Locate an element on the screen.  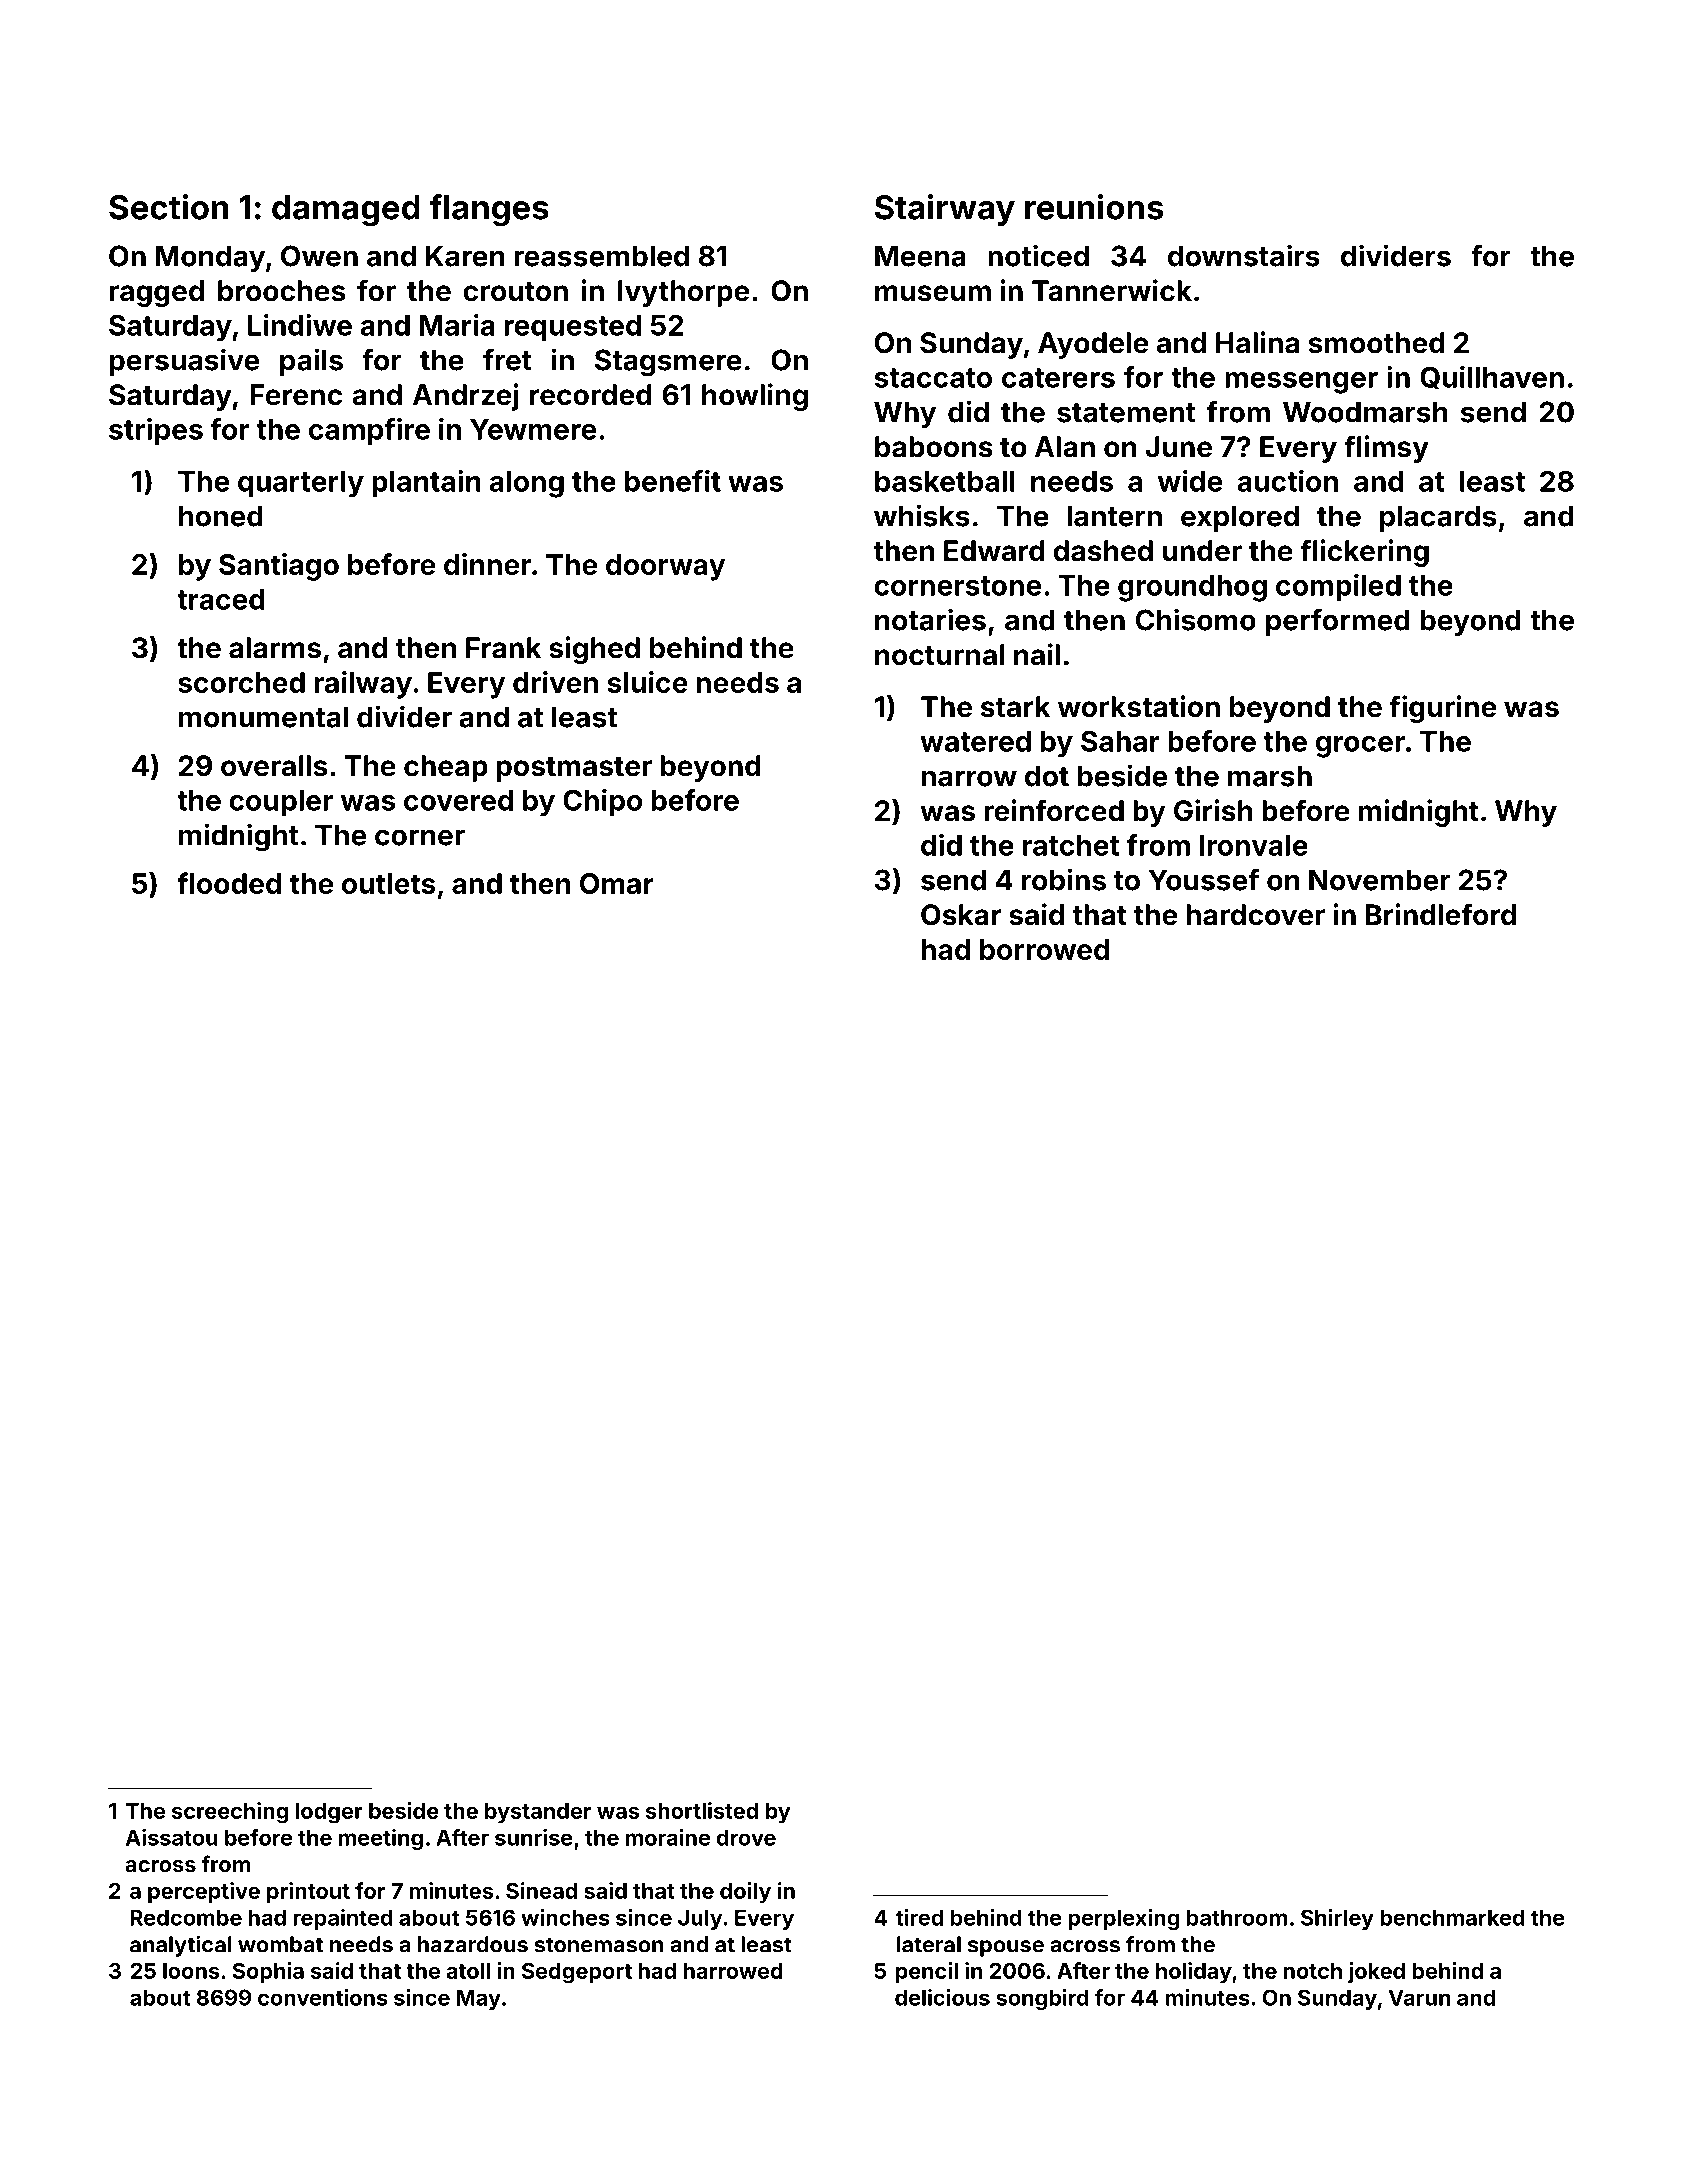
reunions is located at coordinates (1094, 207).
